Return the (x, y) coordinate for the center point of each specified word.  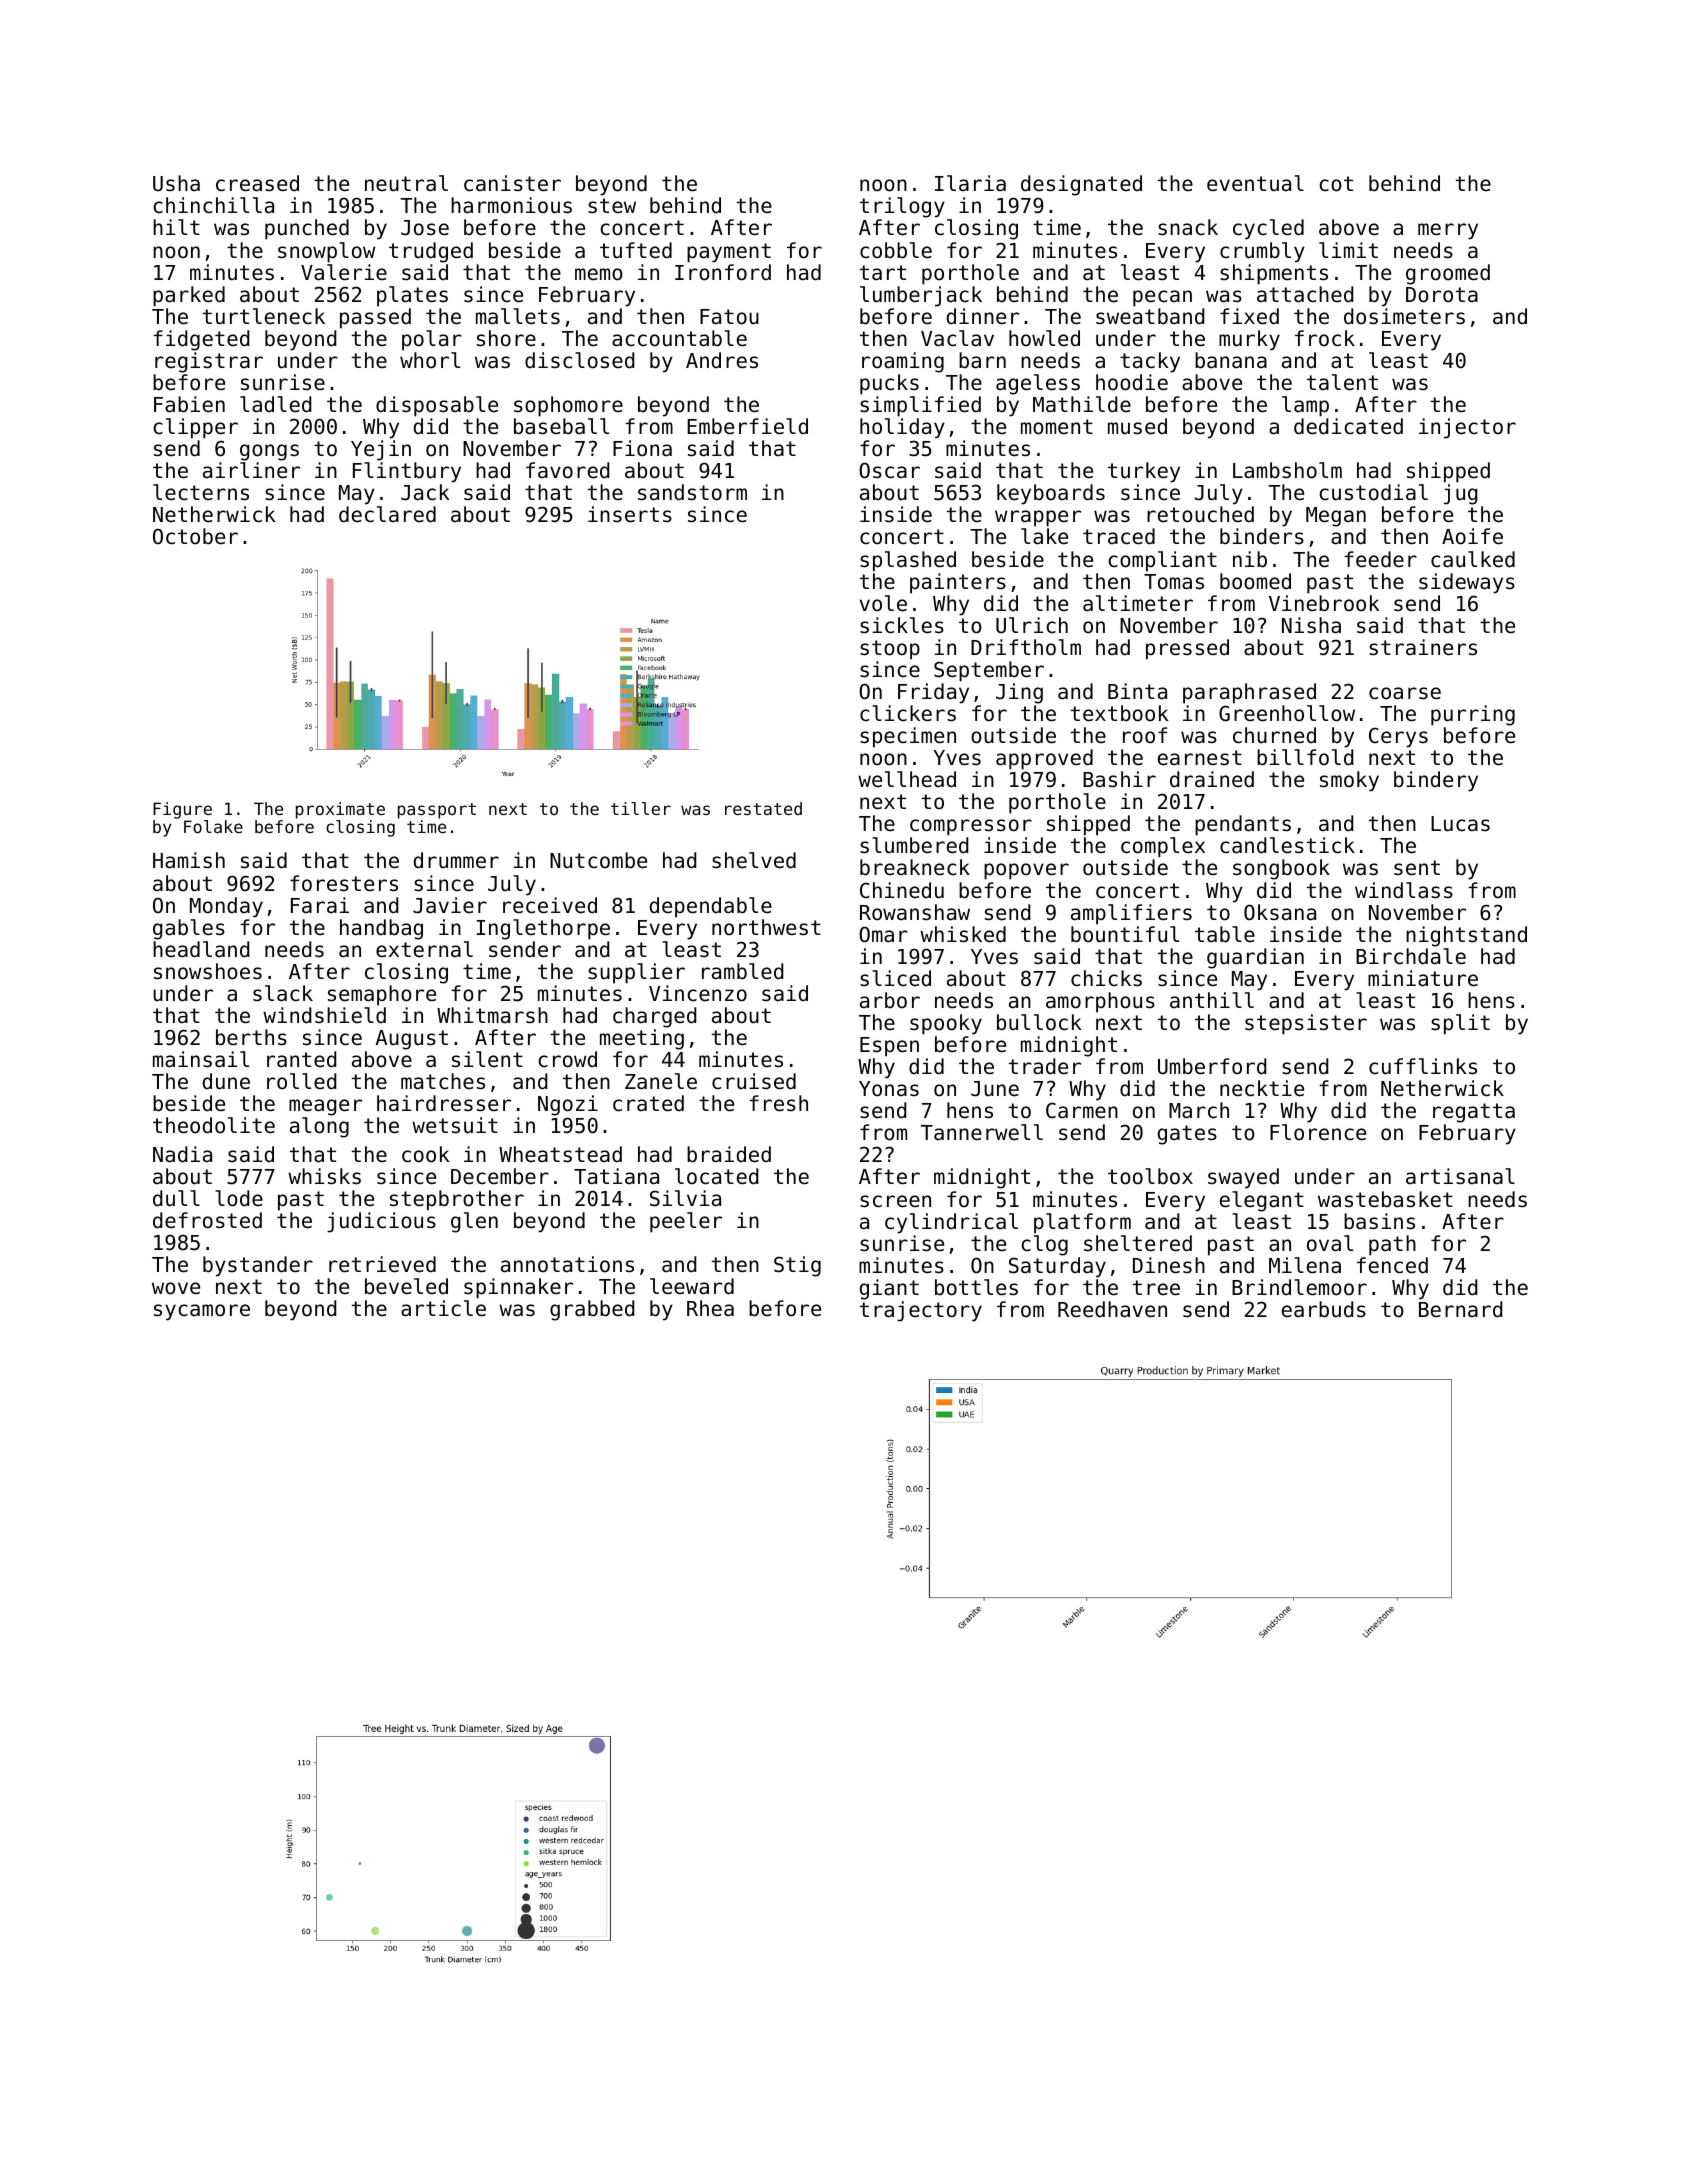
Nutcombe (598, 860)
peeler (686, 1222)
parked (189, 296)
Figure (182, 810)
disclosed (580, 360)
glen (474, 1222)
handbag (381, 929)
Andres (722, 360)
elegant (1262, 1201)
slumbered (914, 845)
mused (1137, 426)
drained (1212, 779)
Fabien (189, 404)
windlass (1404, 890)
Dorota (1442, 295)
